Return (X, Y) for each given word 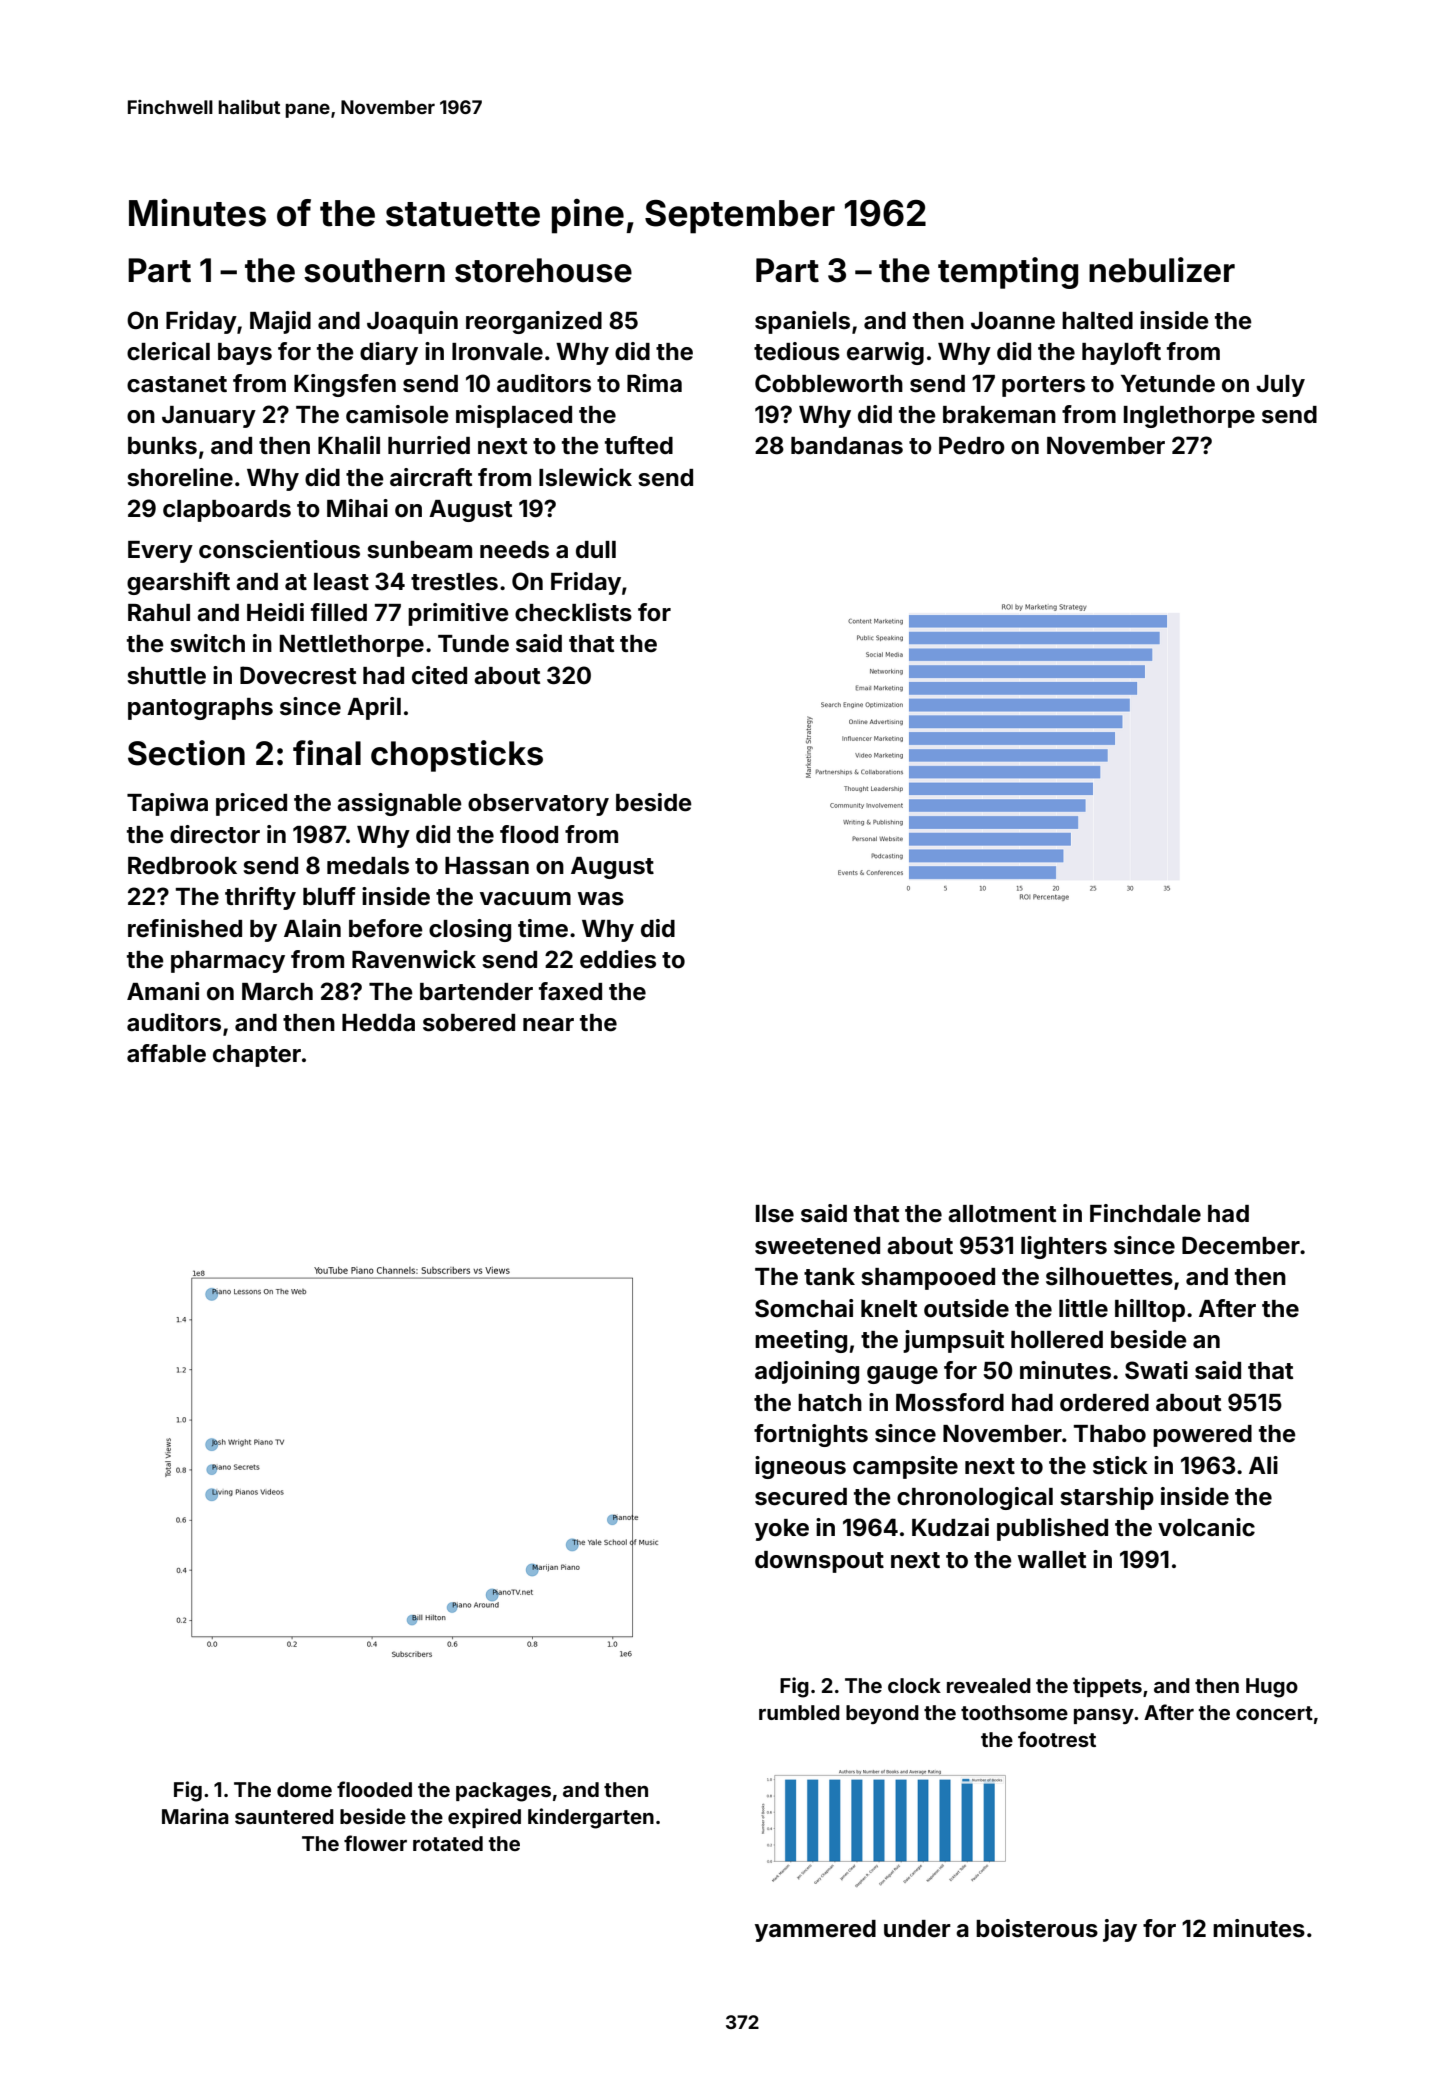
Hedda (378, 1023)
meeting (801, 1341)
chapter (257, 1056)
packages (503, 1792)
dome (304, 1789)
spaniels (802, 322)
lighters (1064, 1247)
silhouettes (1109, 1276)
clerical (168, 351)
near (548, 1025)
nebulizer (1162, 270)
